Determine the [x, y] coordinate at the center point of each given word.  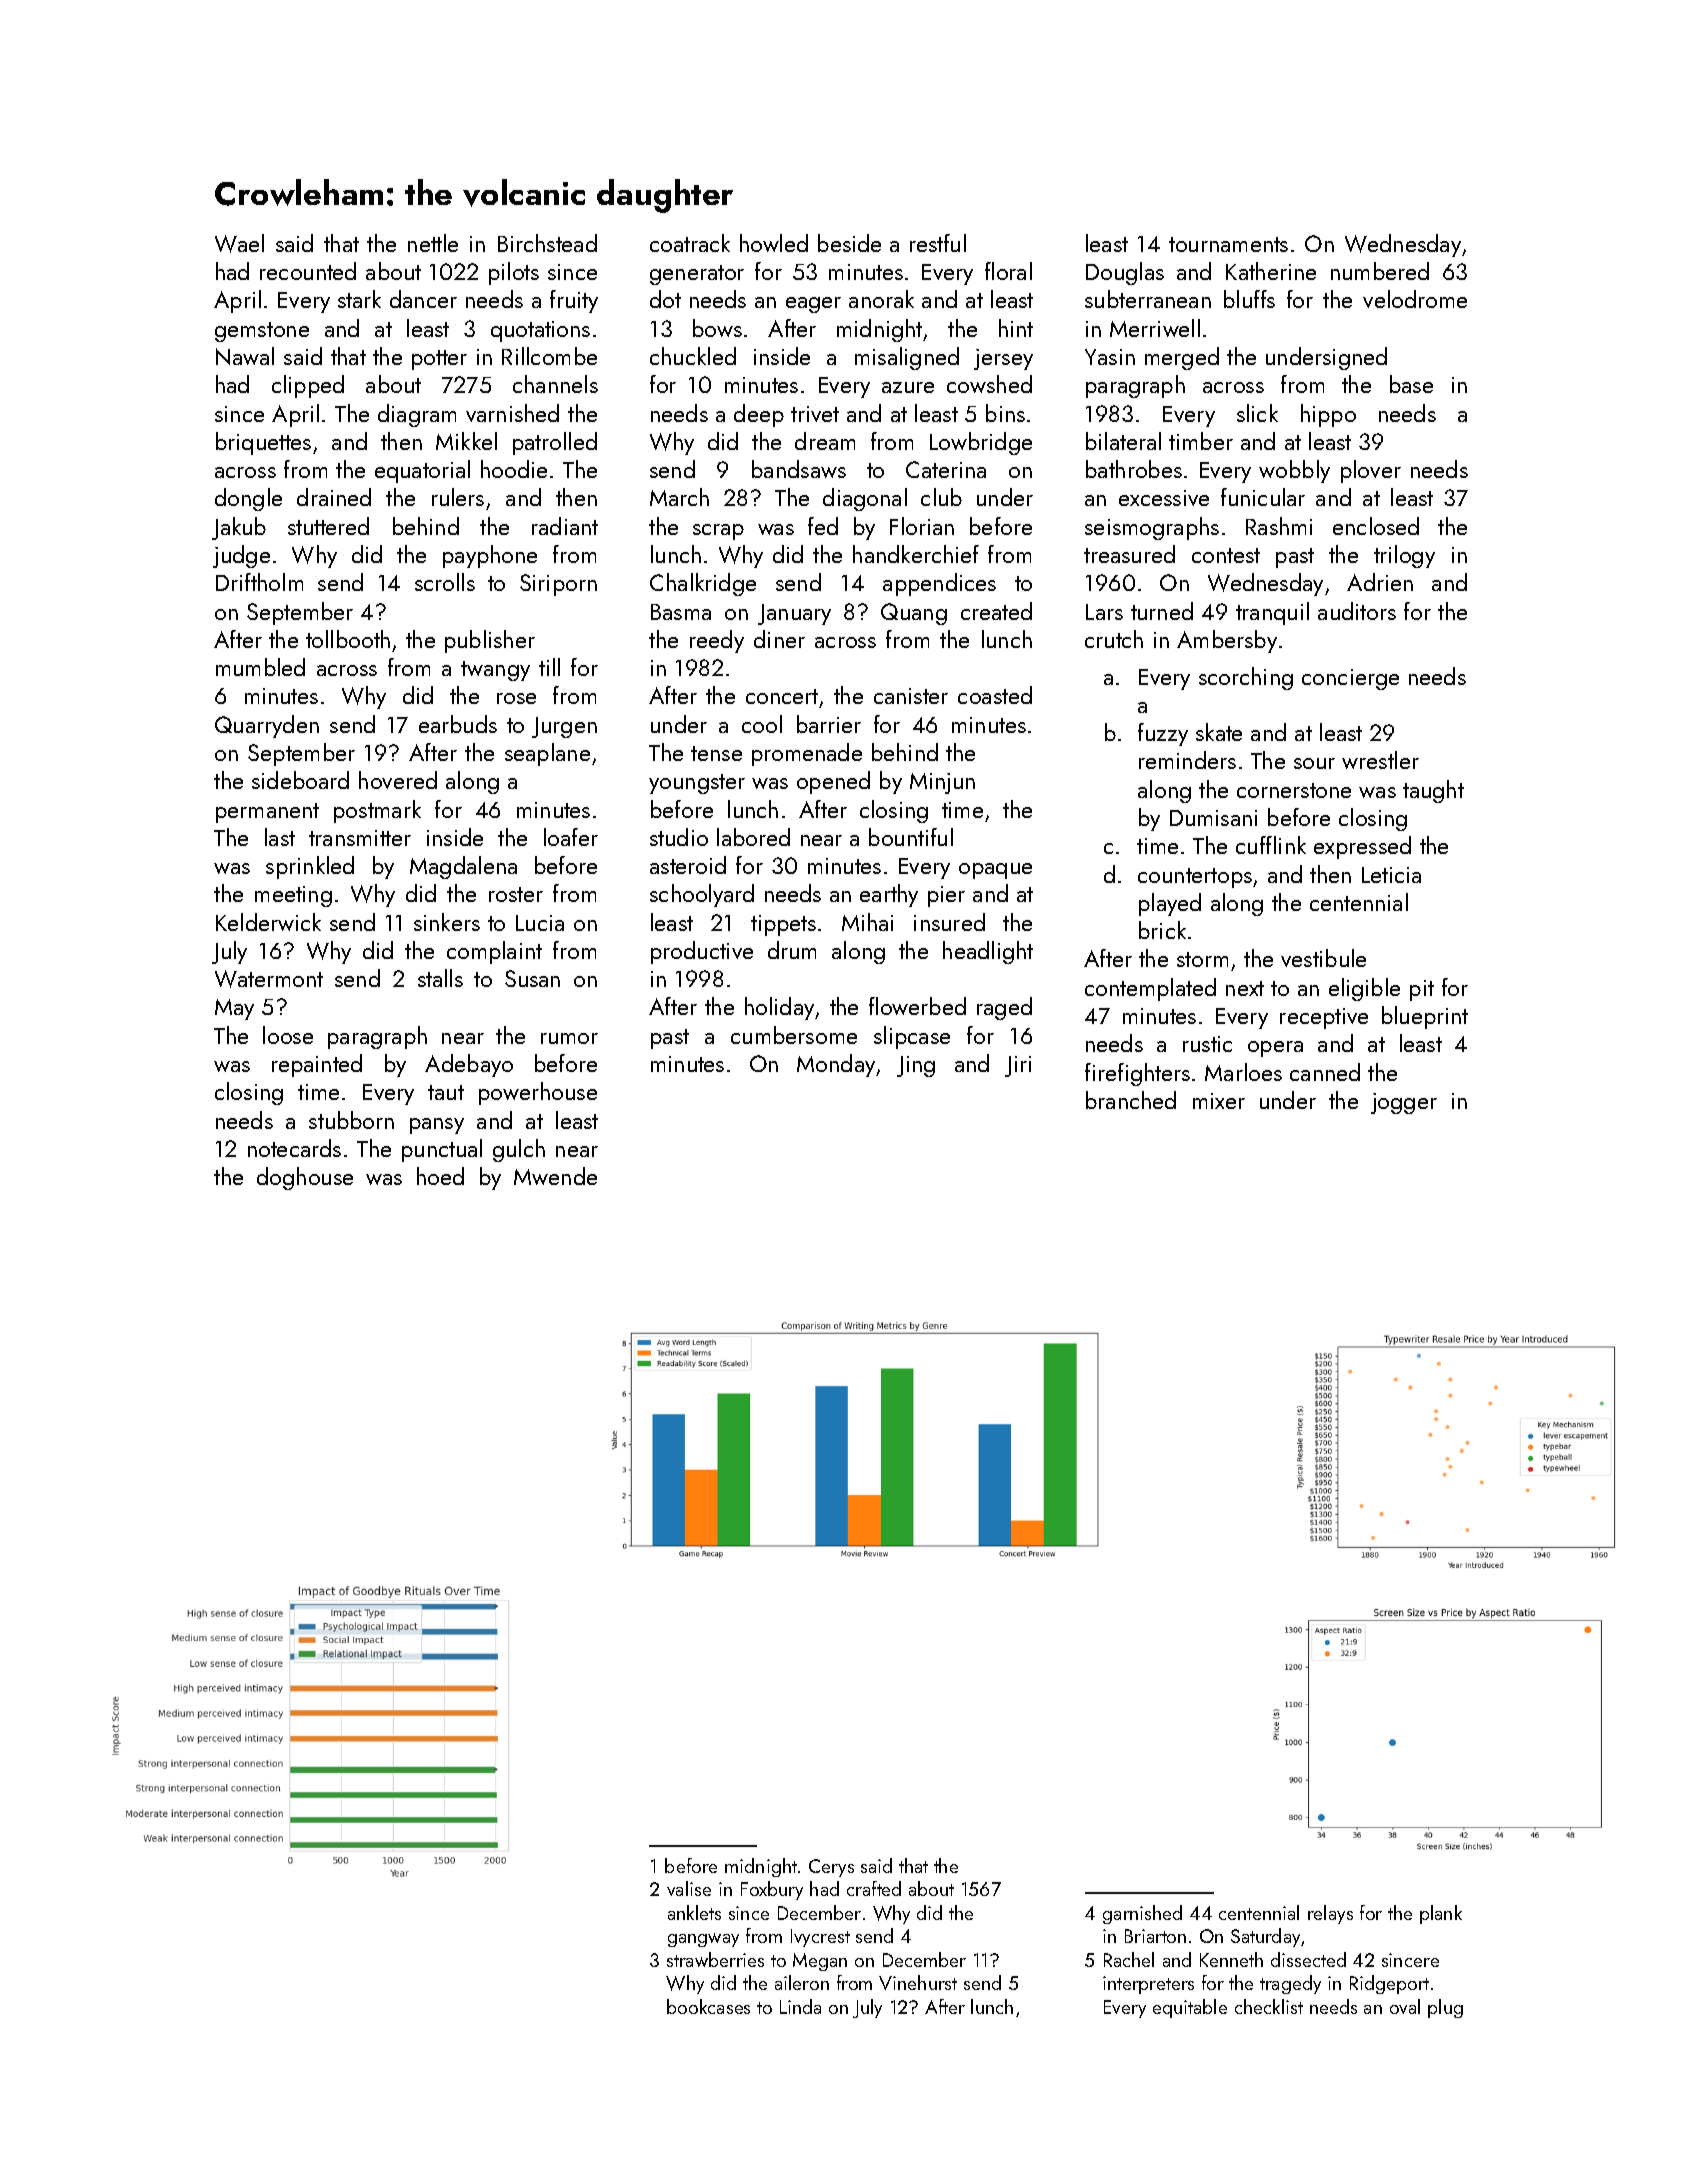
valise [689, 1888]
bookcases [708, 2006]
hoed [440, 1176]
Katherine [1271, 271]
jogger [1404, 1103]
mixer [1219, 1101]
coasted [995, 695]
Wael [239, 243]
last [280, 837]
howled [774, 243]
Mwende [555, 1176]
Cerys [831, 1868]
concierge [1350, 679]
